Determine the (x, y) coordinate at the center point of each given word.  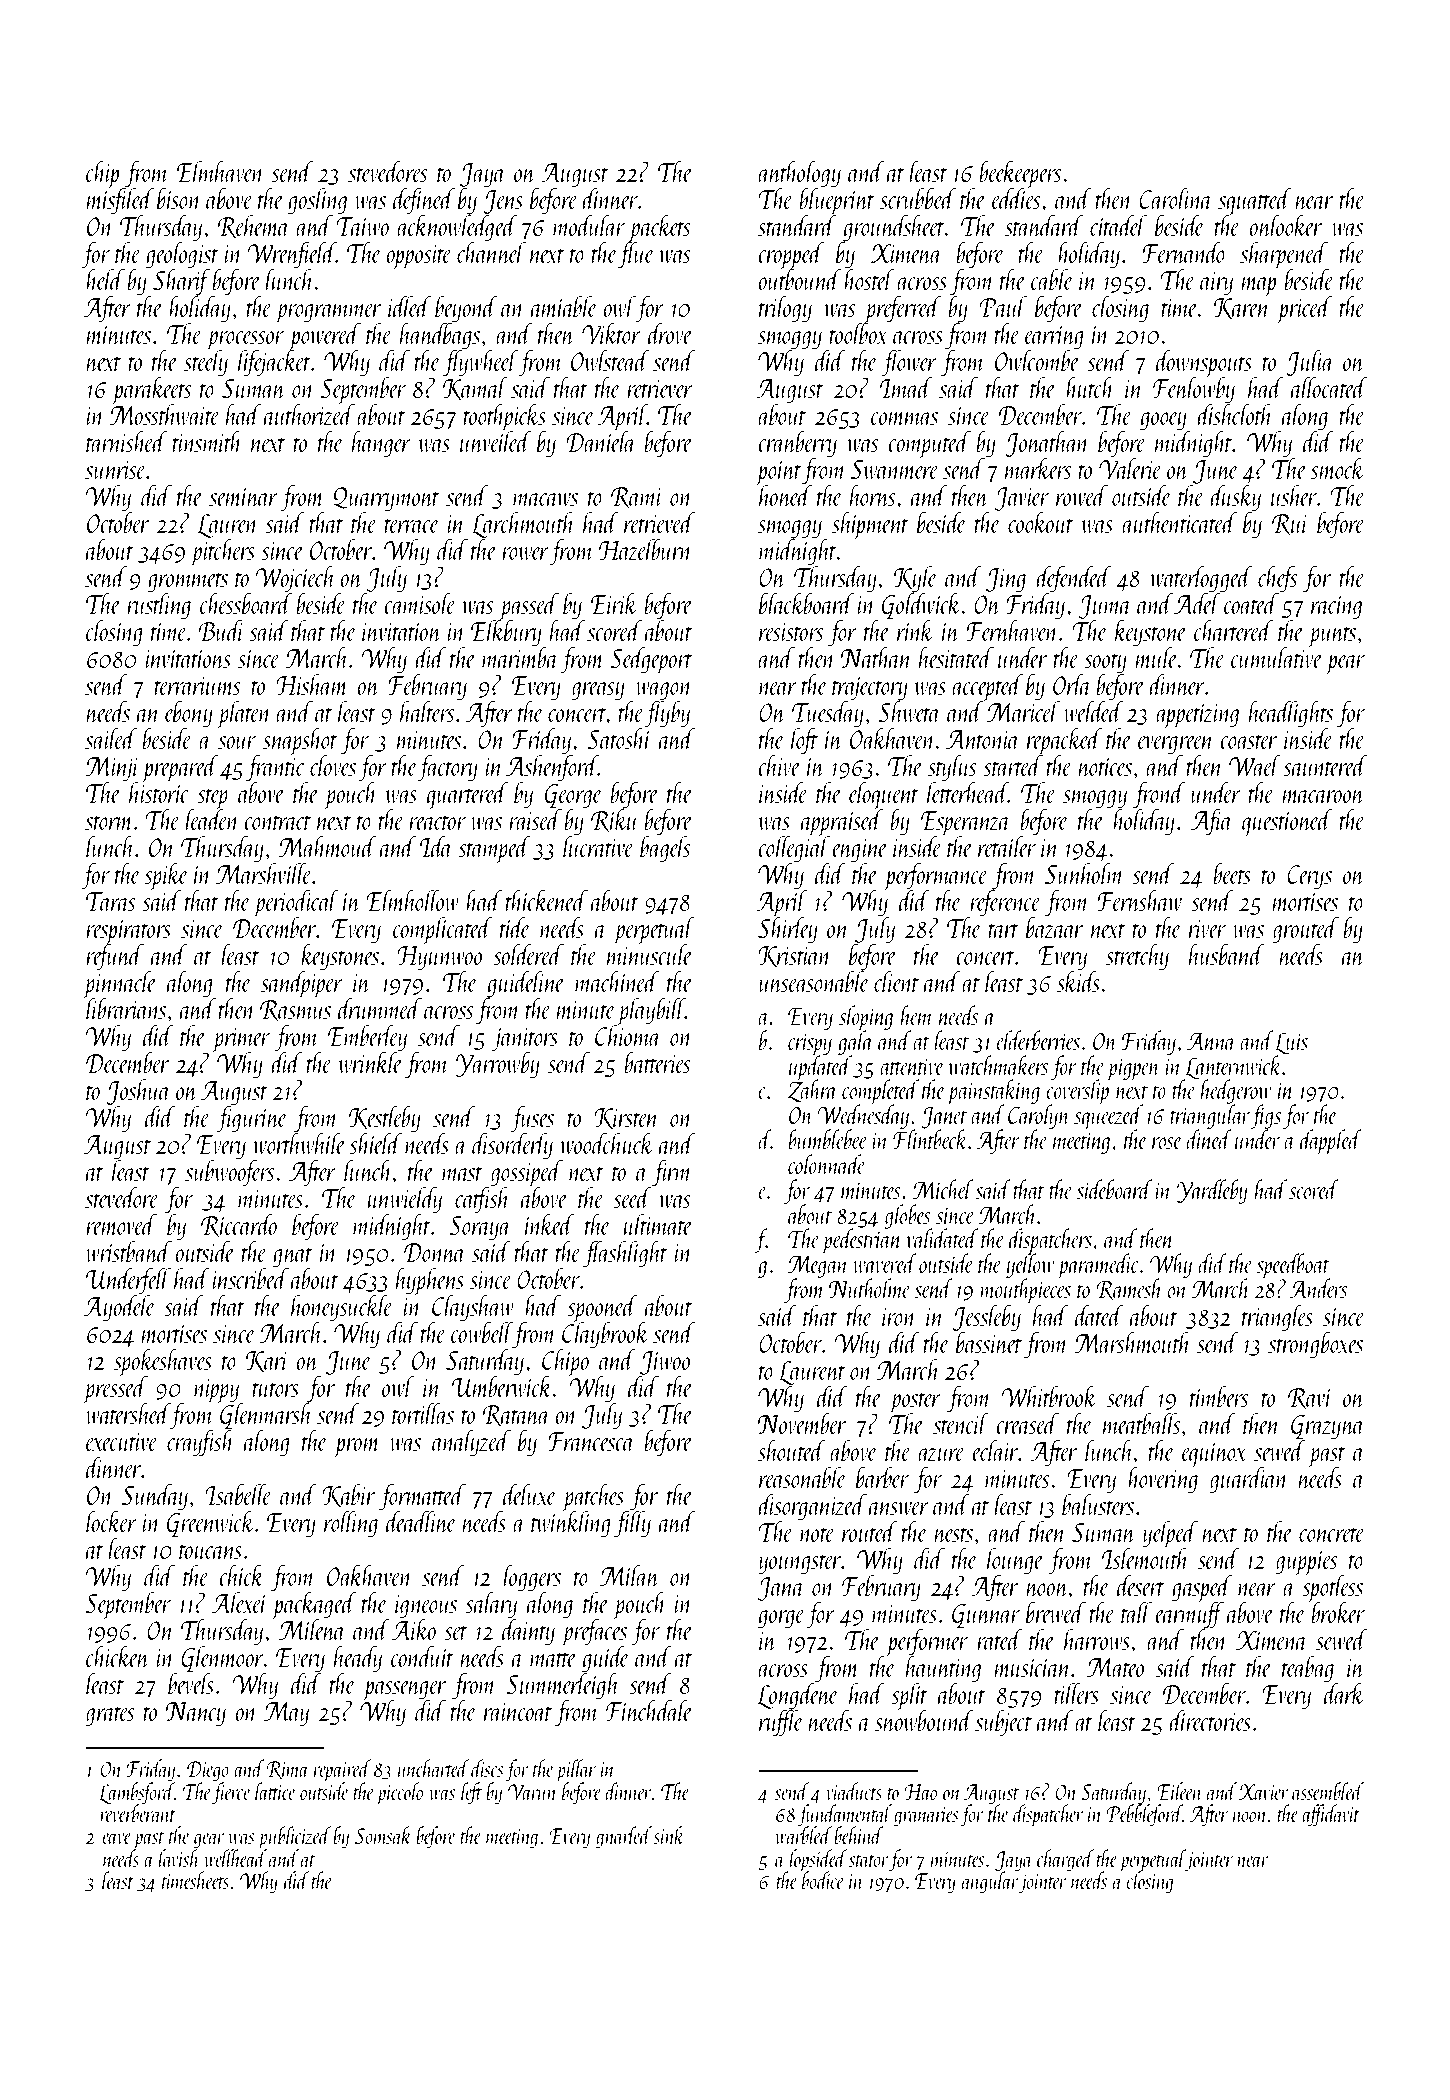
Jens (503, 202)
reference (1005, 902)
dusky (1235, 497)
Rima (287, 1770)
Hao (921, 1792)
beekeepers (1020, 174)
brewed (1056, 1612)
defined (424, 200)
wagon (664, 691)
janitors (524, 1039)
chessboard (246, 603)
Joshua (138, 1091)
